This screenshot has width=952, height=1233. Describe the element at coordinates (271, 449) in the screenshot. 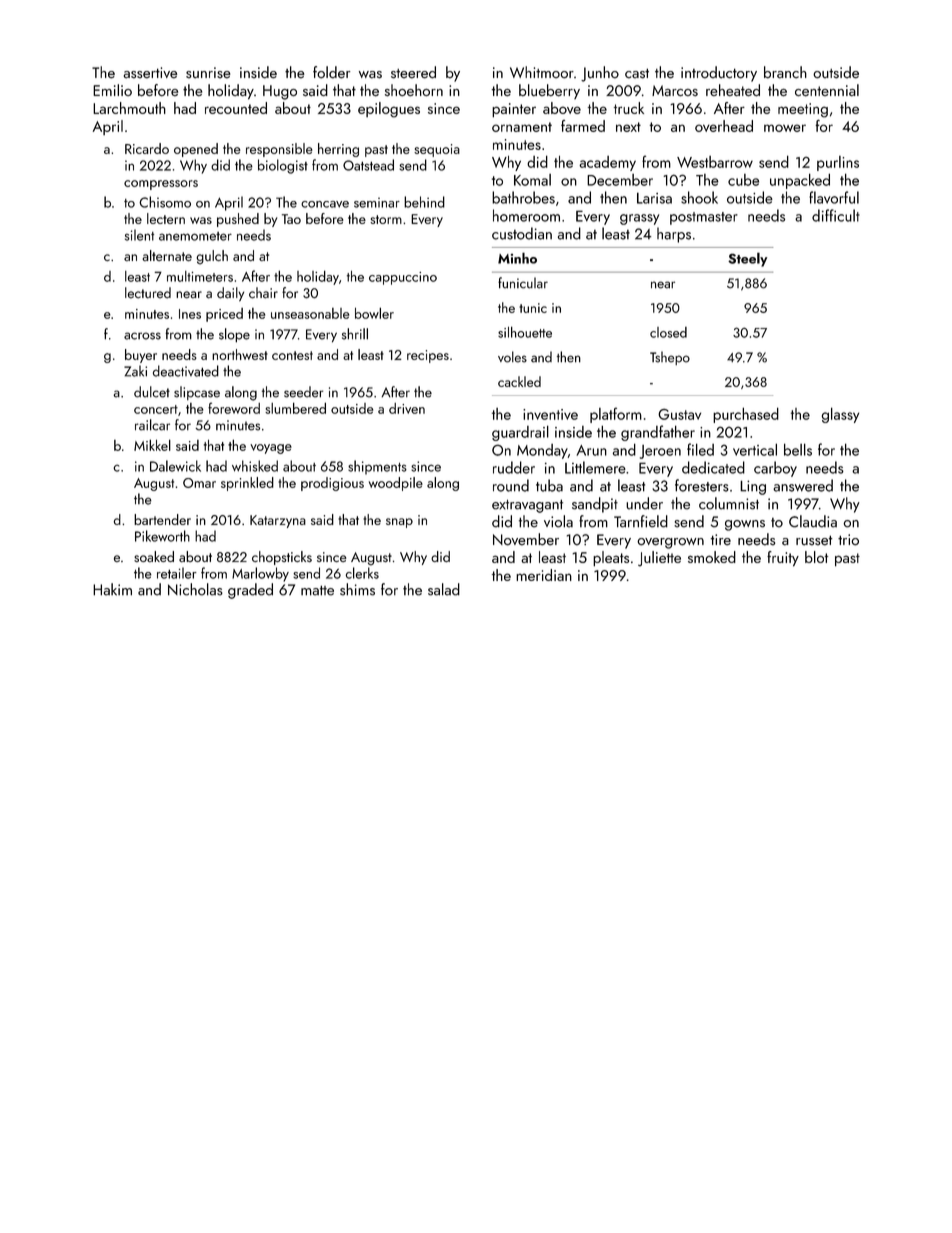

I see `voyage` at that location.
